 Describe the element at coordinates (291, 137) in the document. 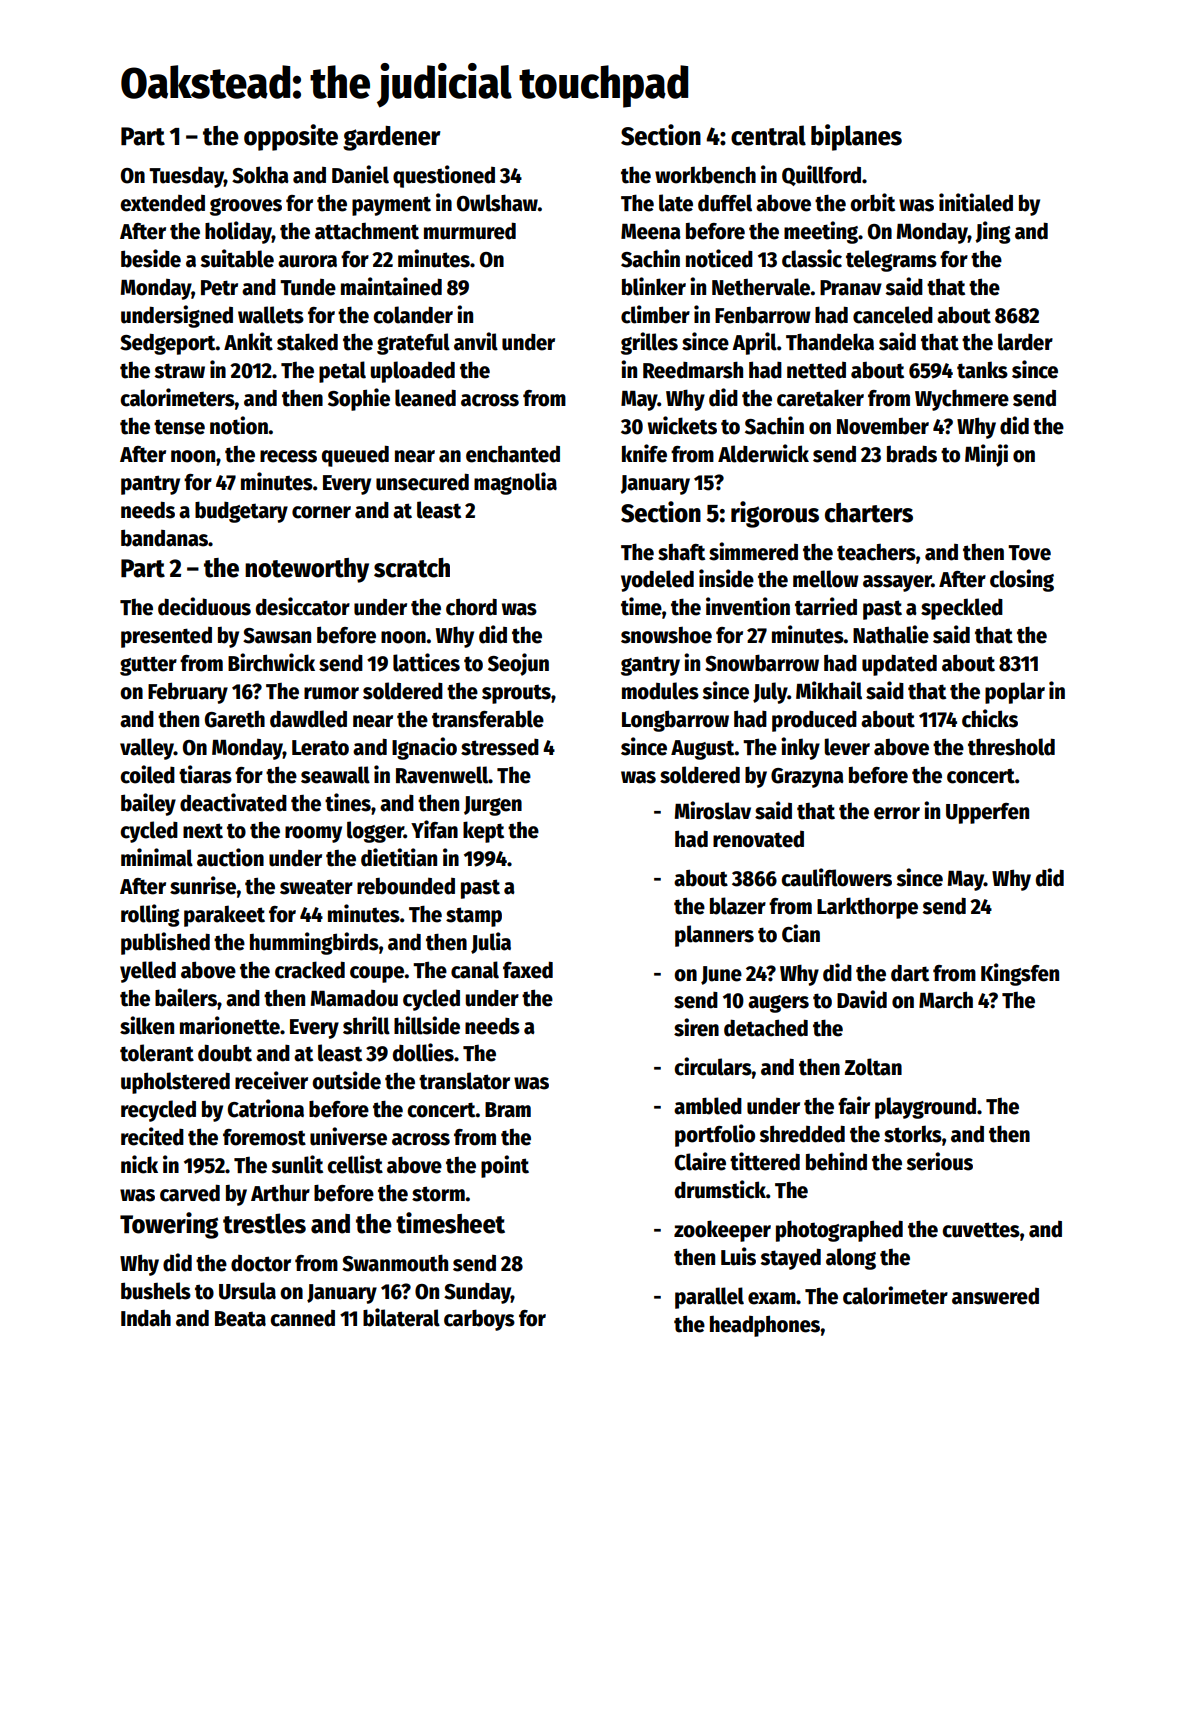

I see `opposite` at that location.
